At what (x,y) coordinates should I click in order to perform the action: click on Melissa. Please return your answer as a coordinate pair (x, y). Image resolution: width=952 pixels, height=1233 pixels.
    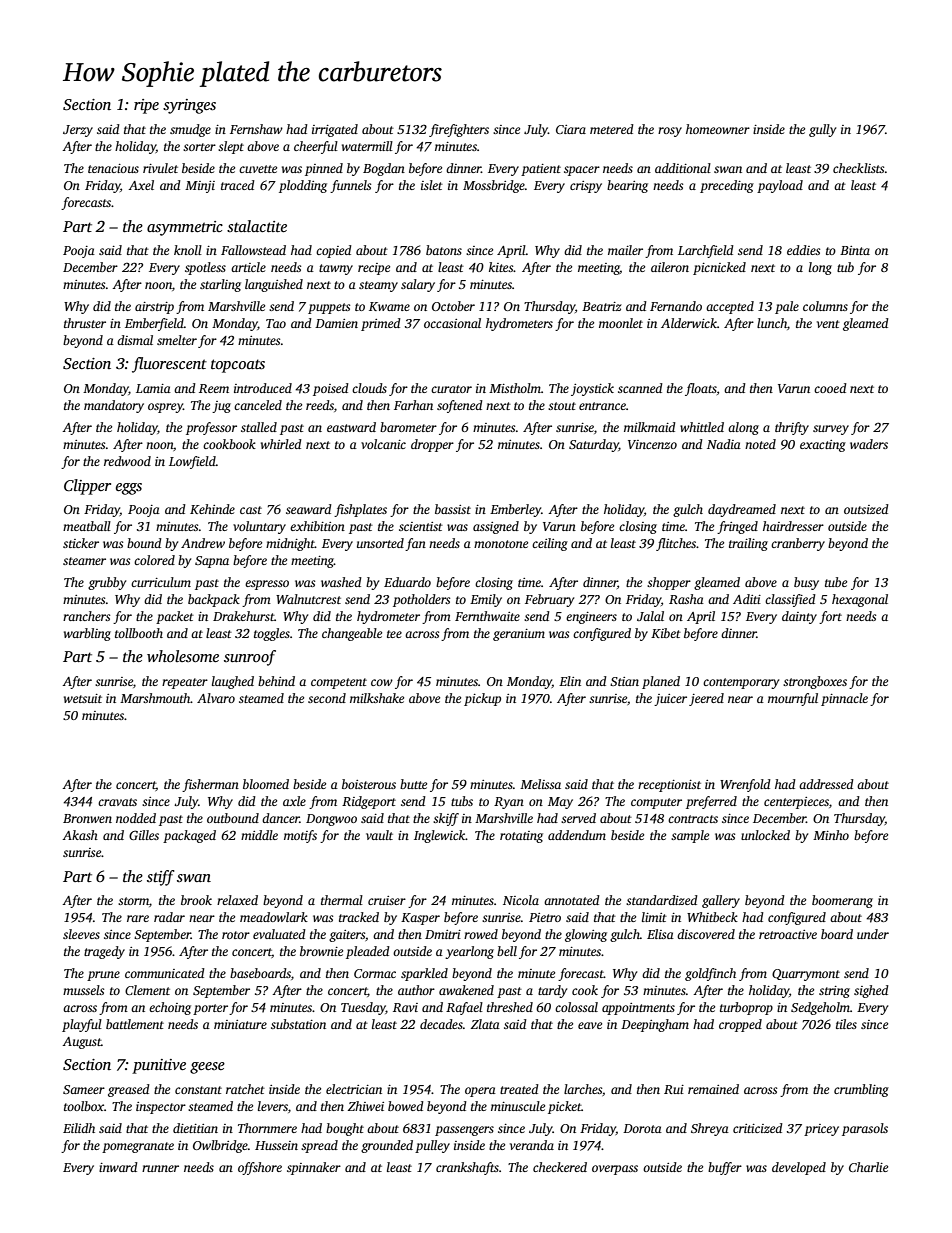
    Looking at the image, I should click on (540, 784).
